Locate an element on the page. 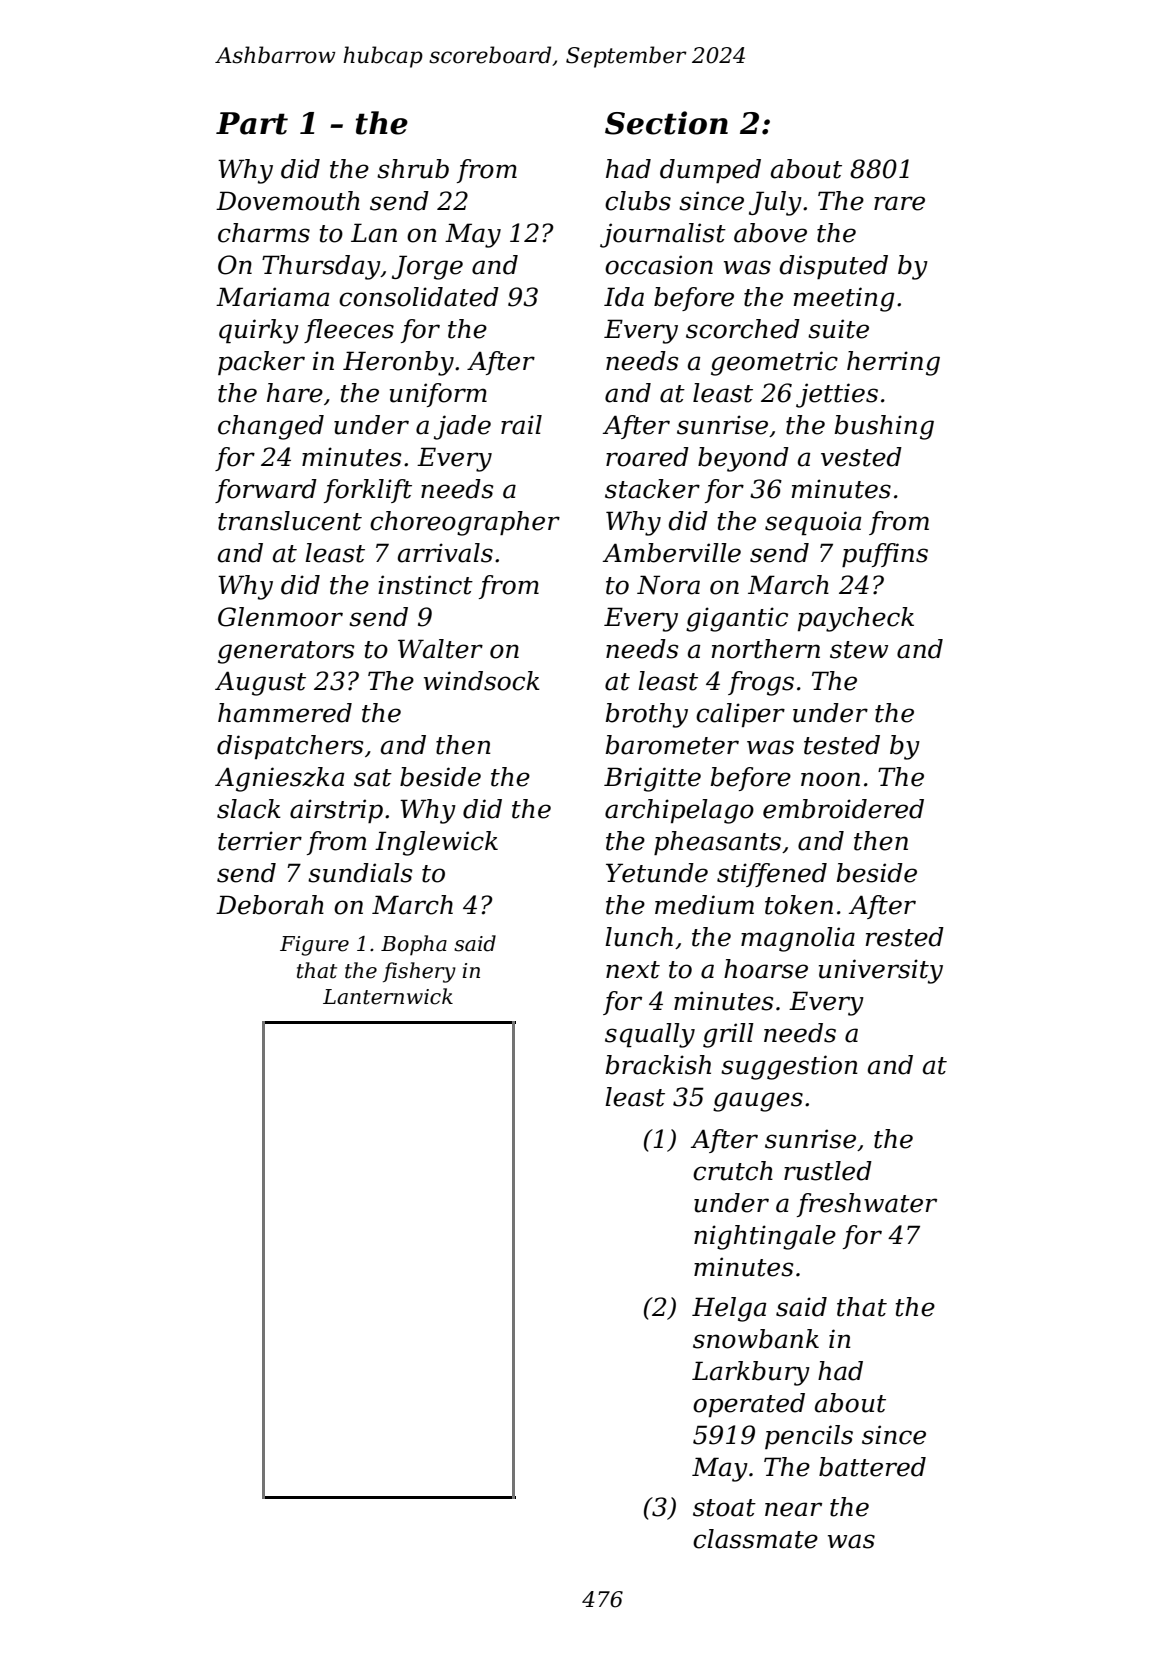  changed is located at coordinates (271, 427).
